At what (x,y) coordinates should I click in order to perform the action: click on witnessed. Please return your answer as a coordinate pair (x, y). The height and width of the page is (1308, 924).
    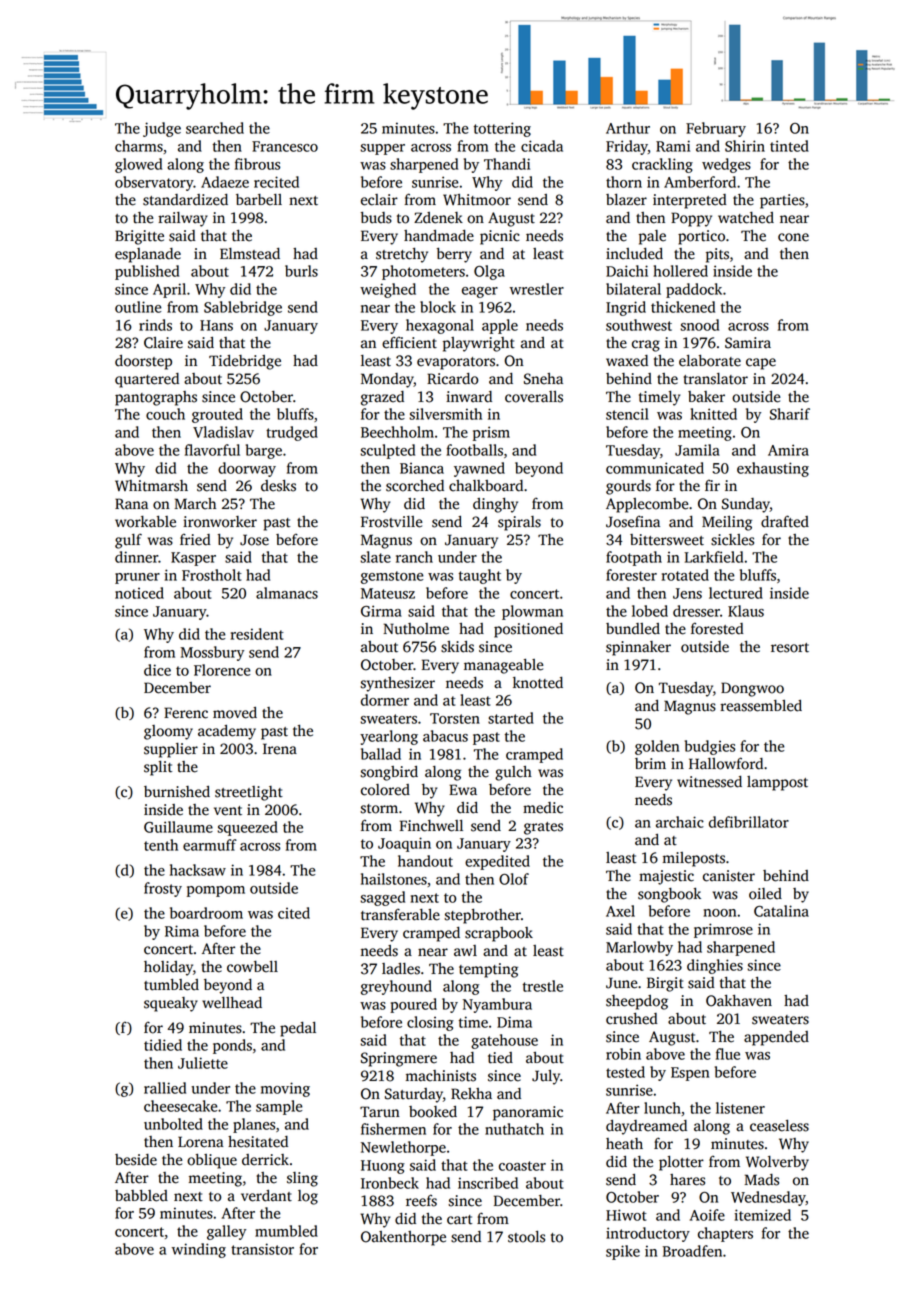
    Looking at the image, I should click on (709, 782).
